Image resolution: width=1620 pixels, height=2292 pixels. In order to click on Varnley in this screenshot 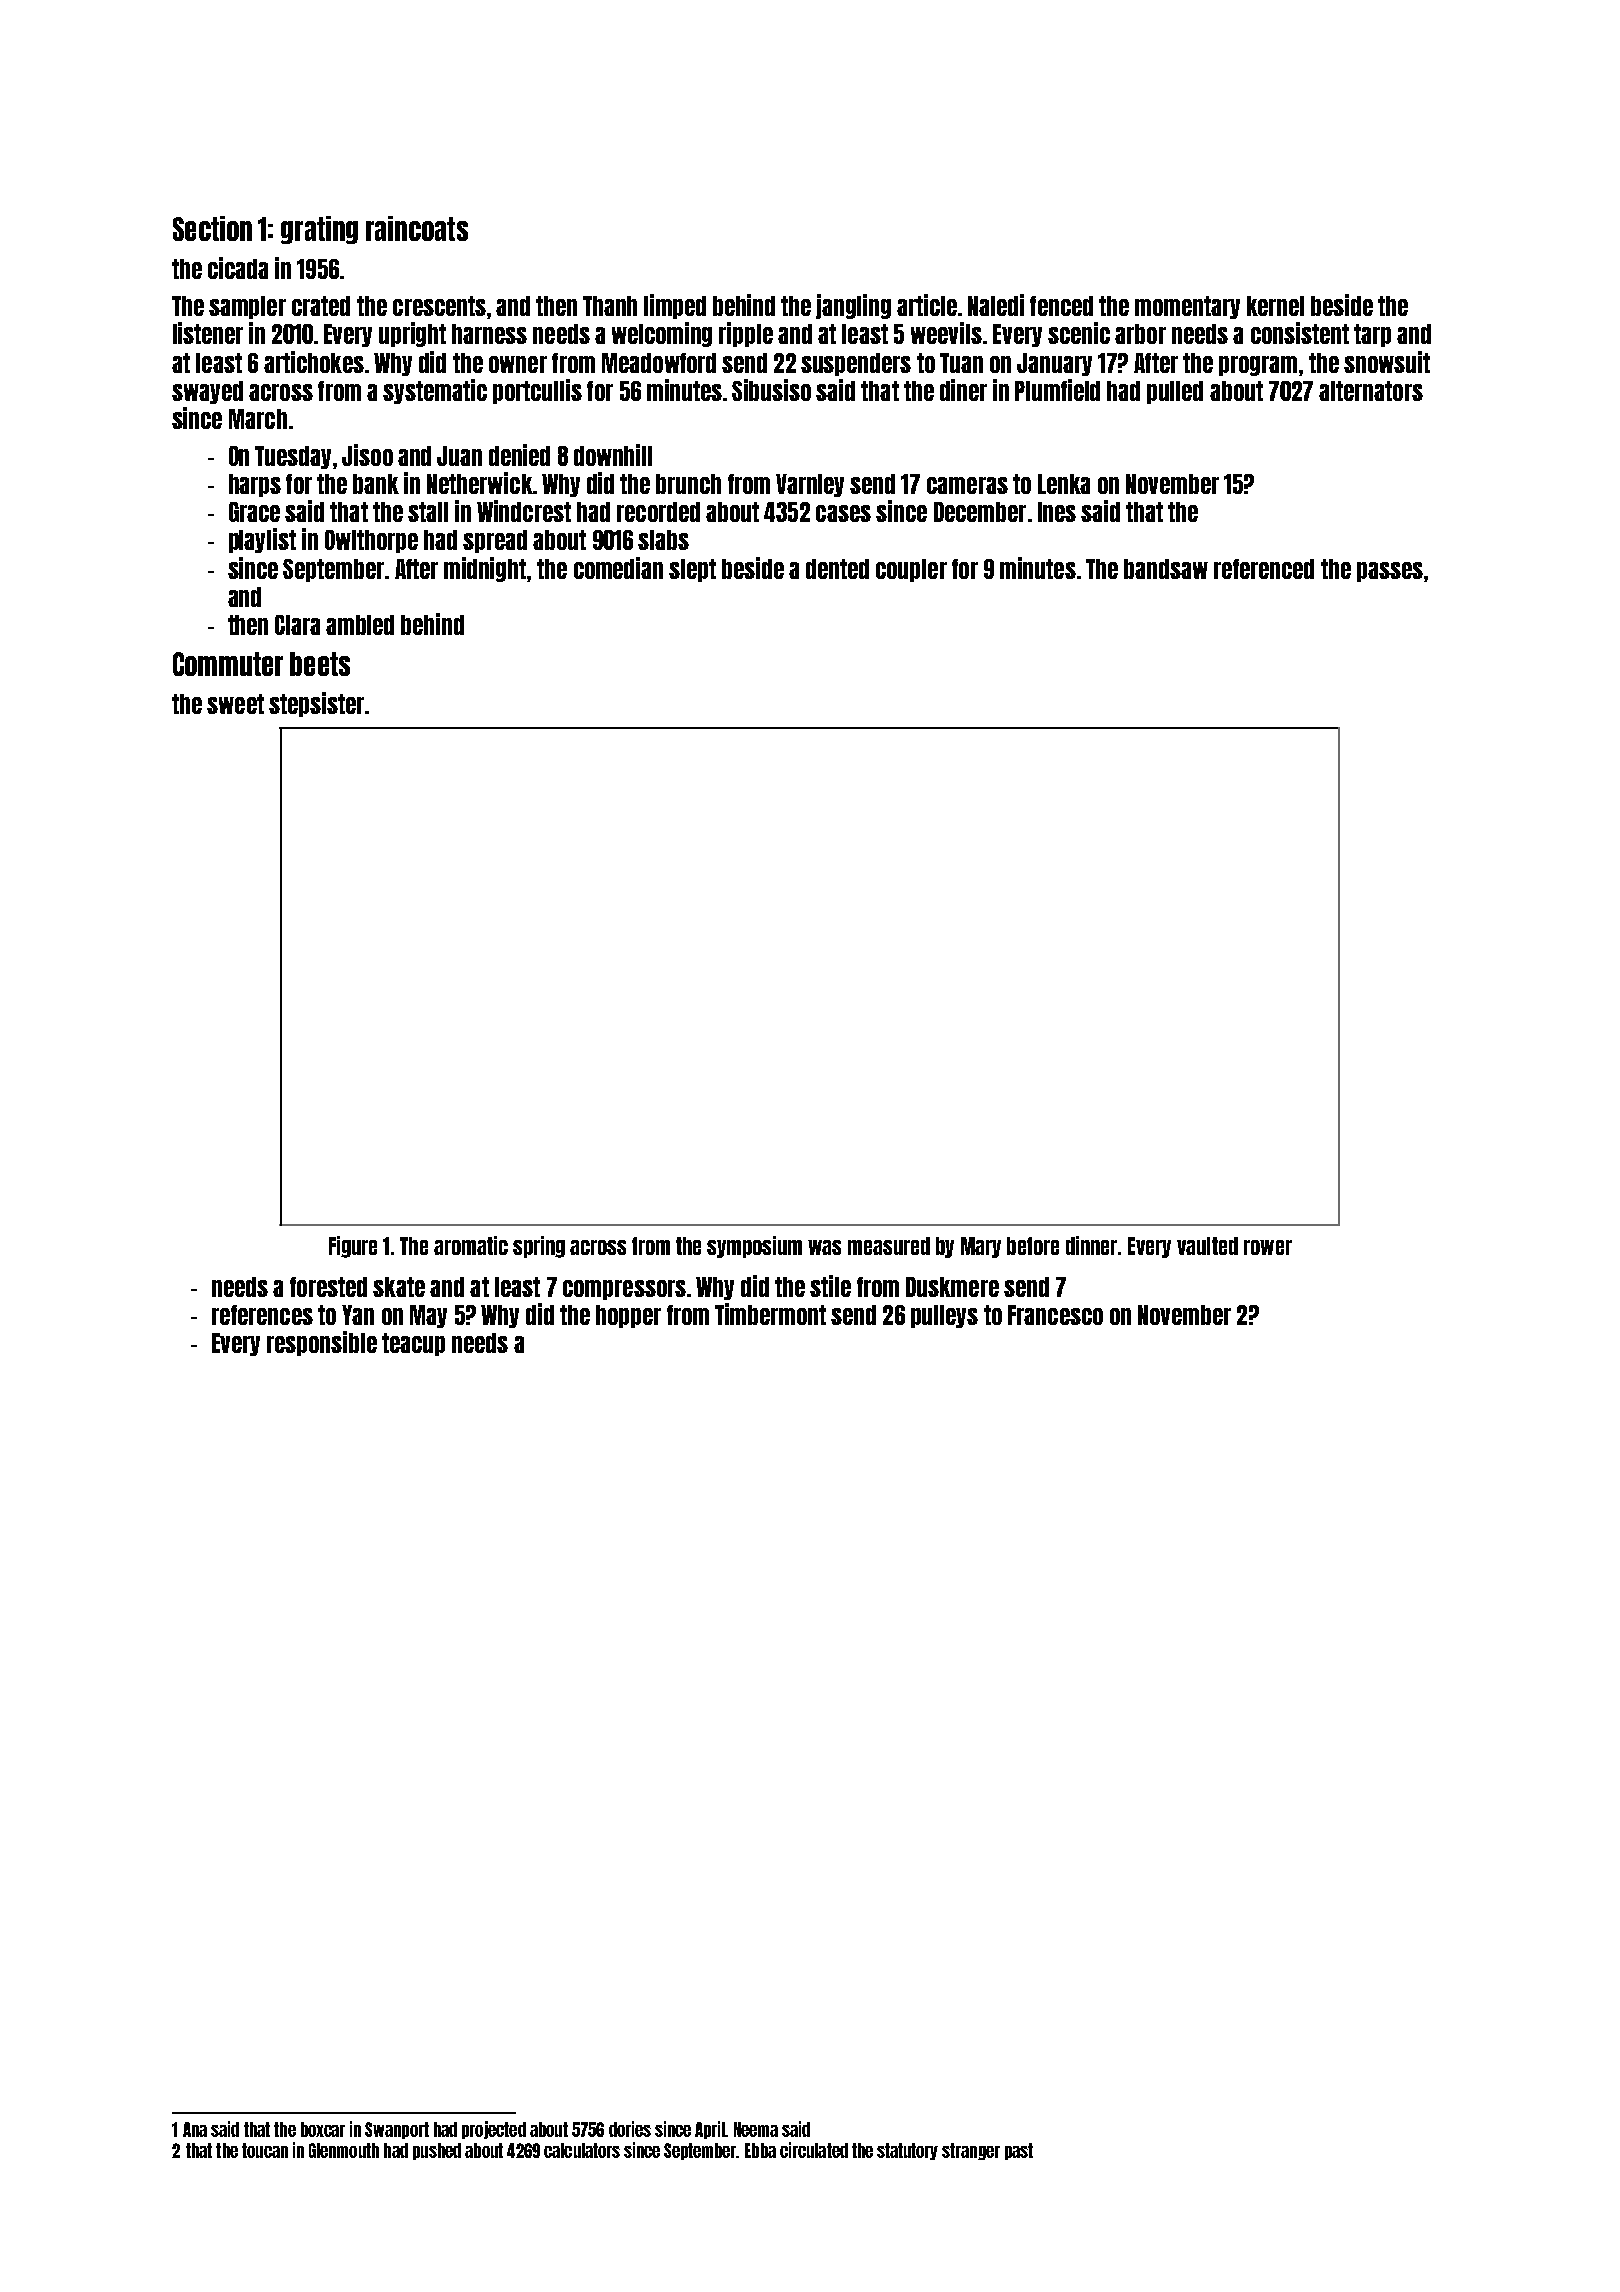, I will do `click(810, 485)`.
